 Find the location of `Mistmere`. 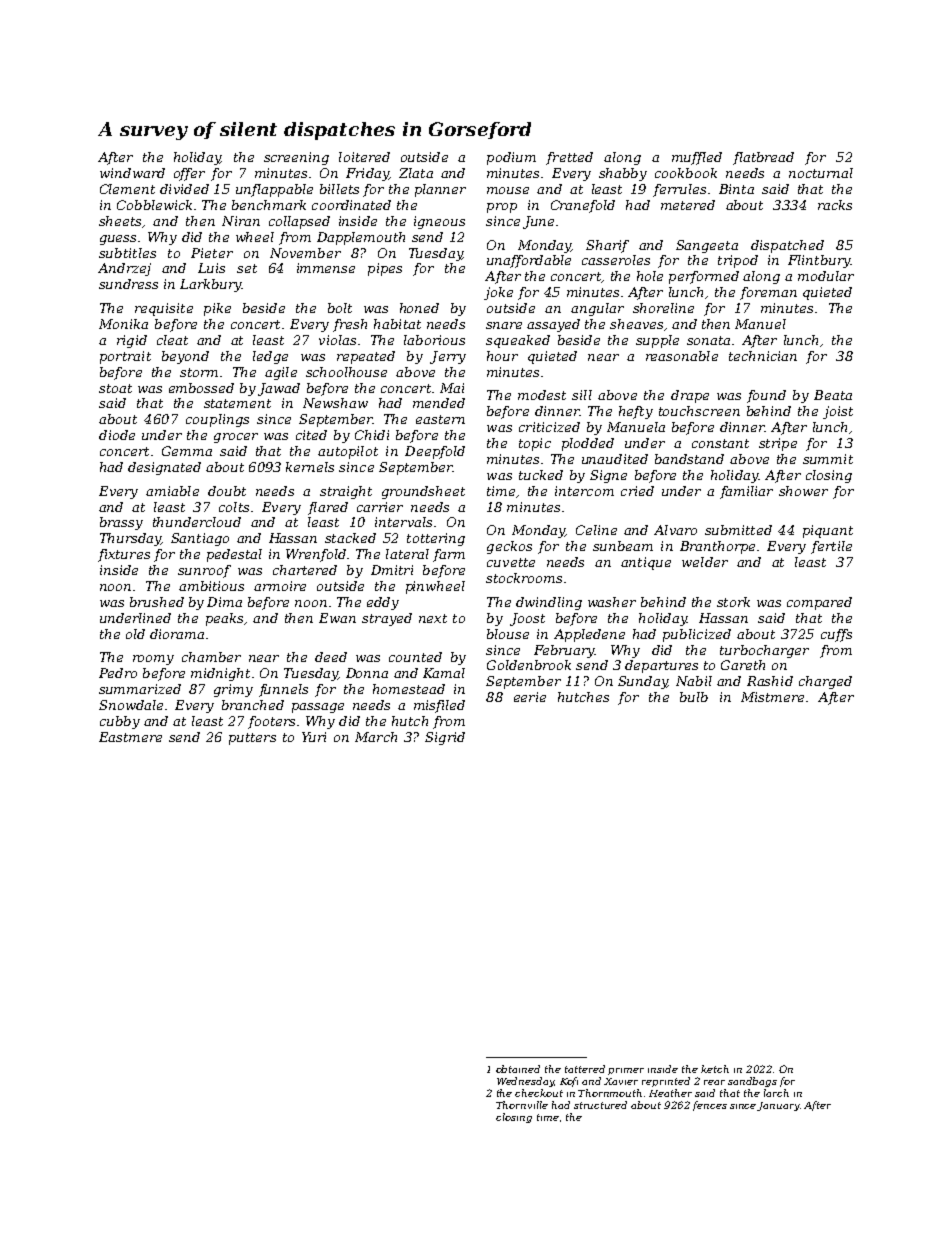

Mistmere is located at coordinates (772, 697).
